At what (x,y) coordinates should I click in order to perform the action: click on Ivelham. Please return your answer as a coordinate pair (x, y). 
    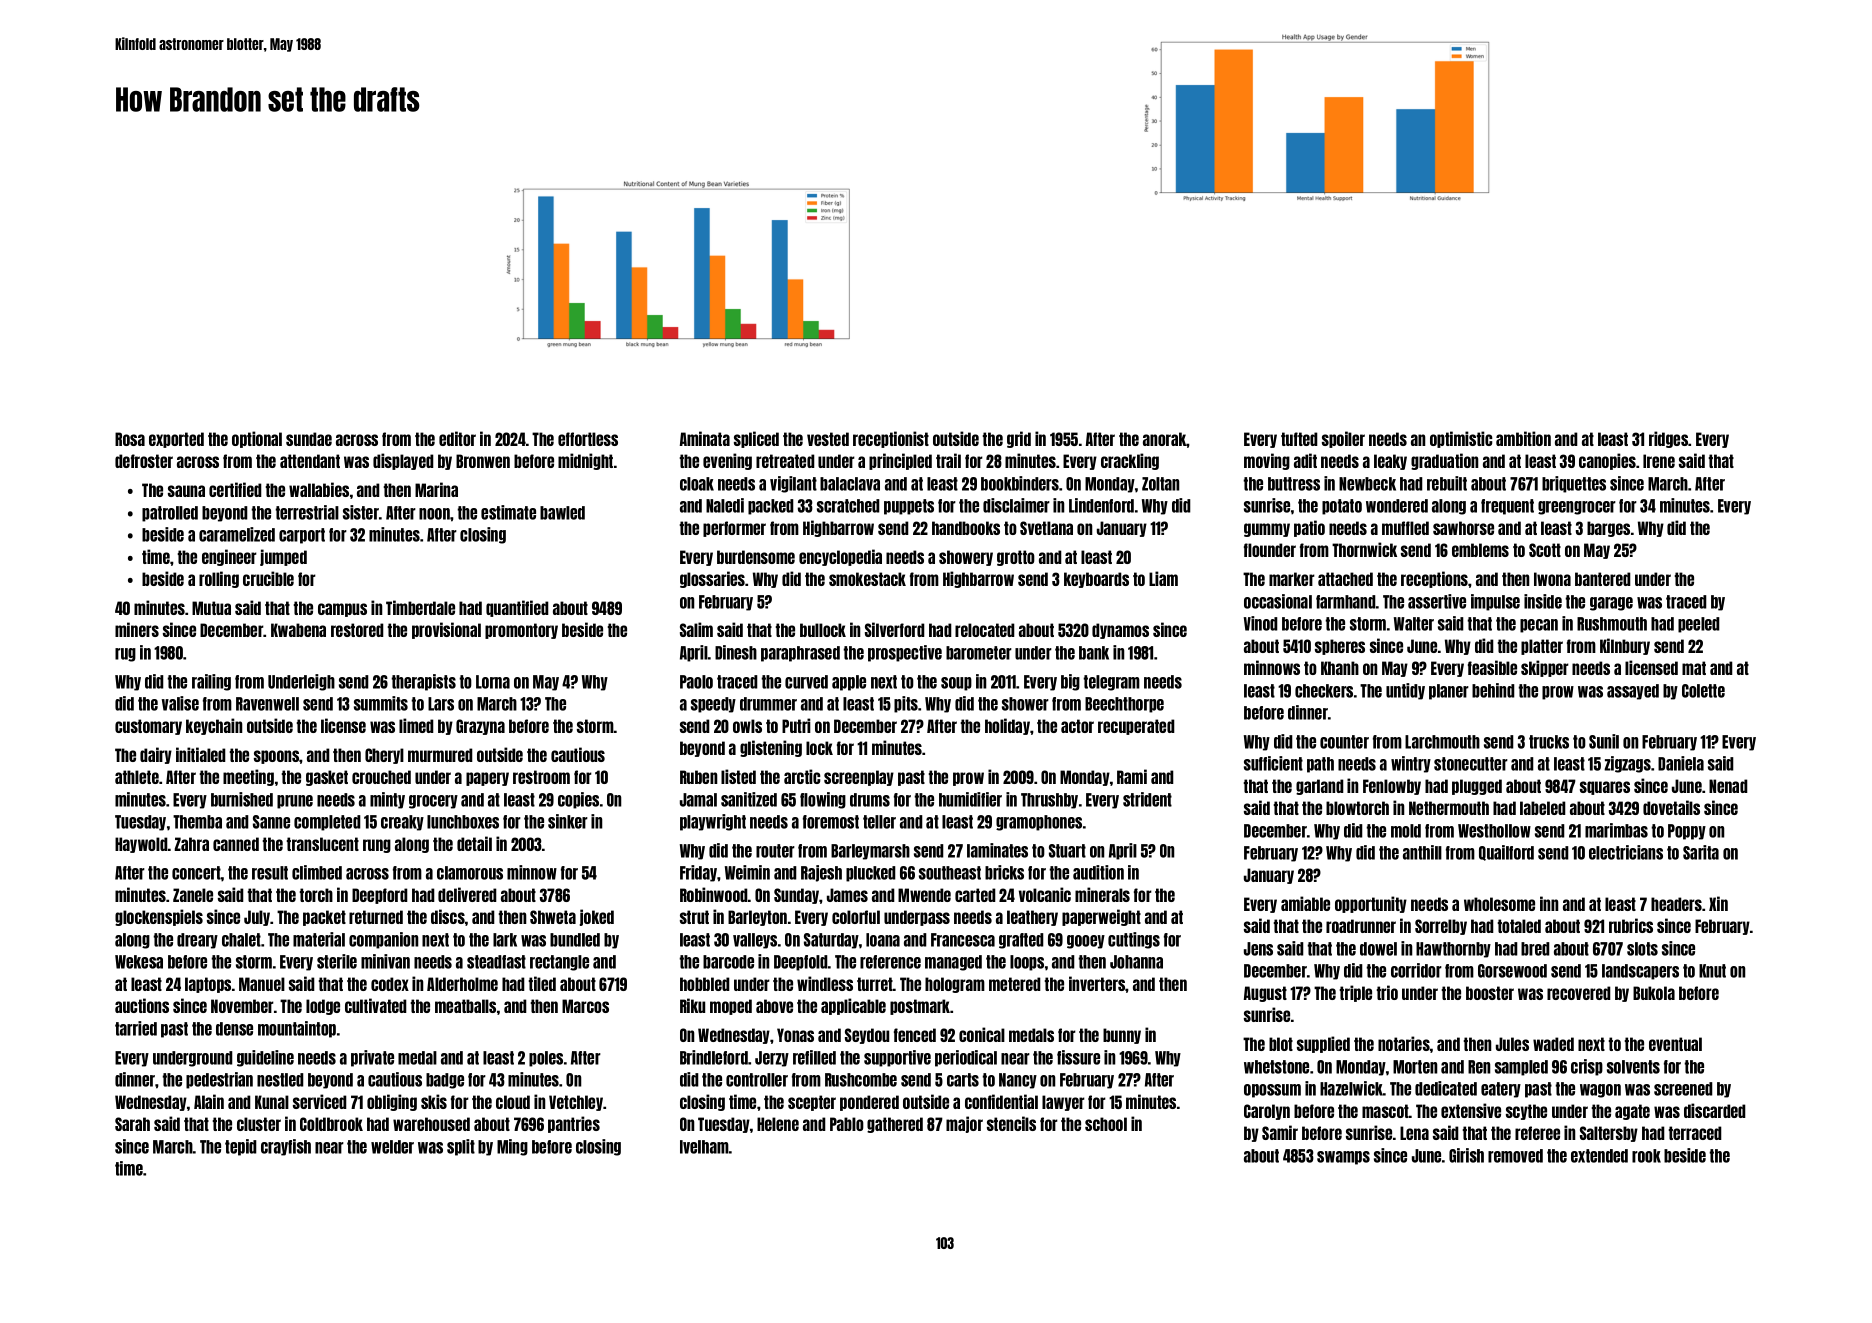
    Looking at the image, I should click on (704, 1147).
